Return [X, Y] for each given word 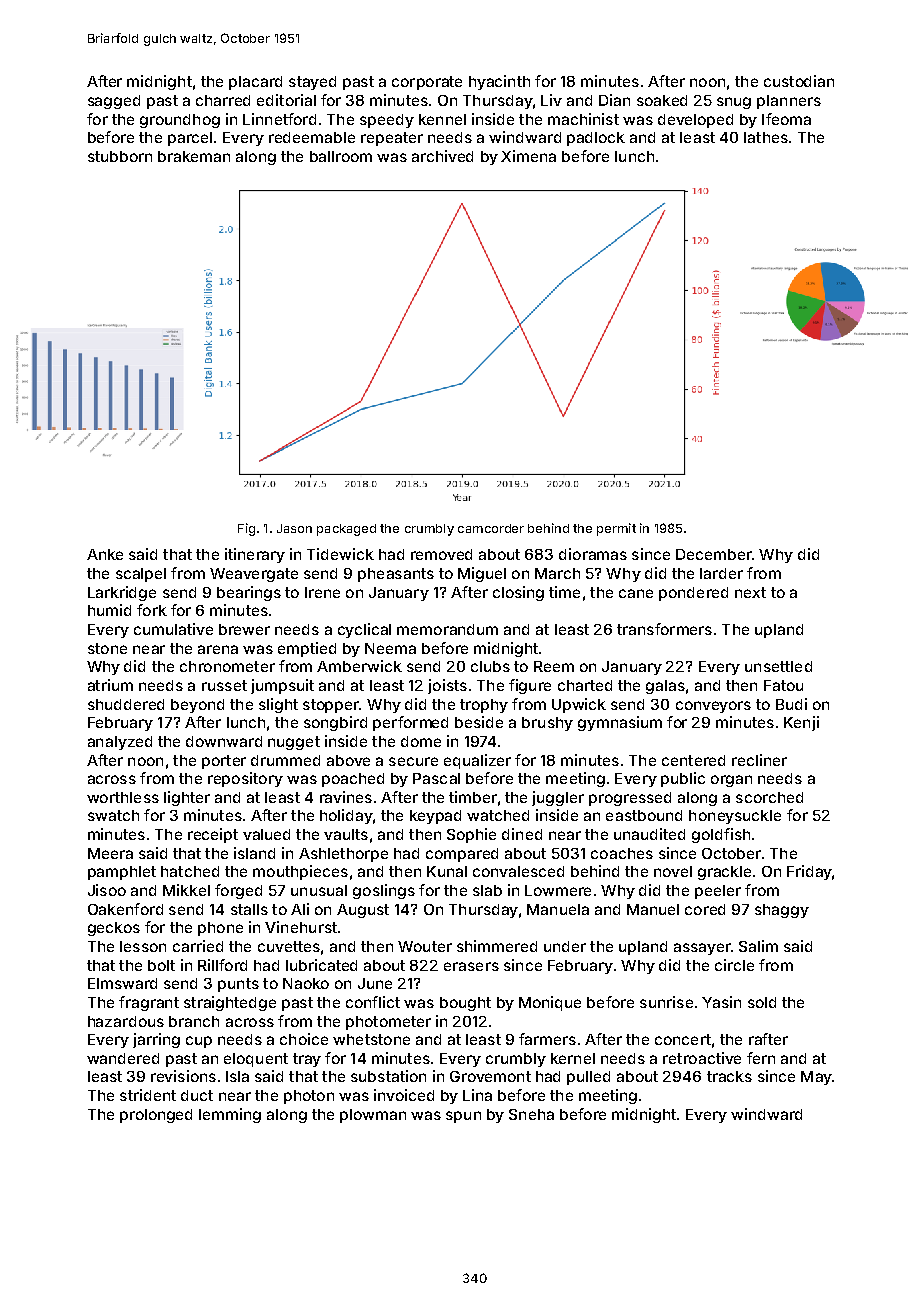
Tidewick [340, 554]
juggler [558, 798]
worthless [123, 797]
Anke [105, 554]
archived [442, 156]
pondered [693, 594]
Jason [294, 528]
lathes [766, 137]
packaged [346, 530]
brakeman [194, 156]
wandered [123, 1058]
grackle [724, 873]
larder [721, 573]
